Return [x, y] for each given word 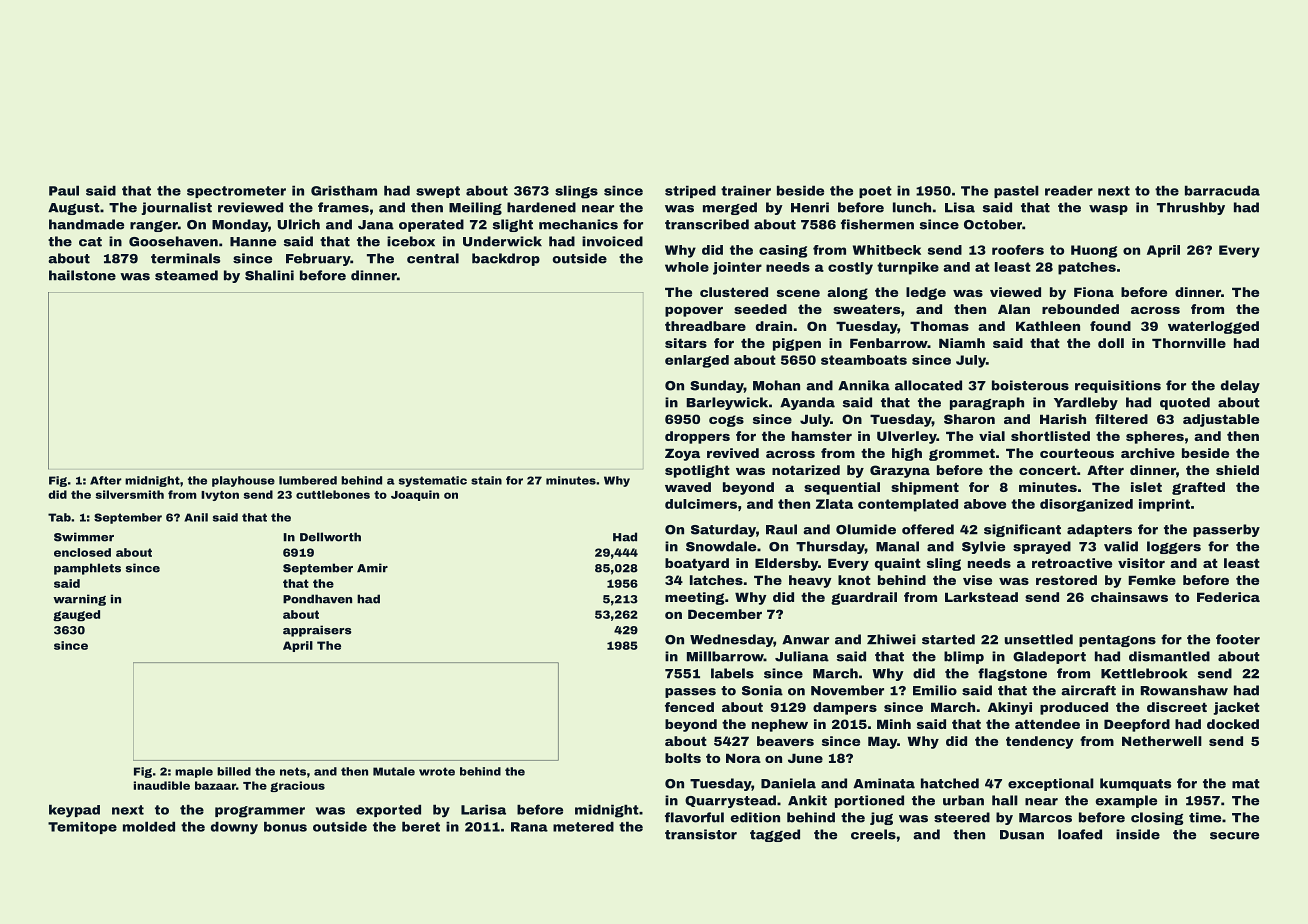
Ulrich [299, 224]
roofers [1018, 250]
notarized [806, 470]
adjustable [1221, 420]
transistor [701, 834]
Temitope [82, 828]
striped [690, 192]
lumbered [308, 480]
